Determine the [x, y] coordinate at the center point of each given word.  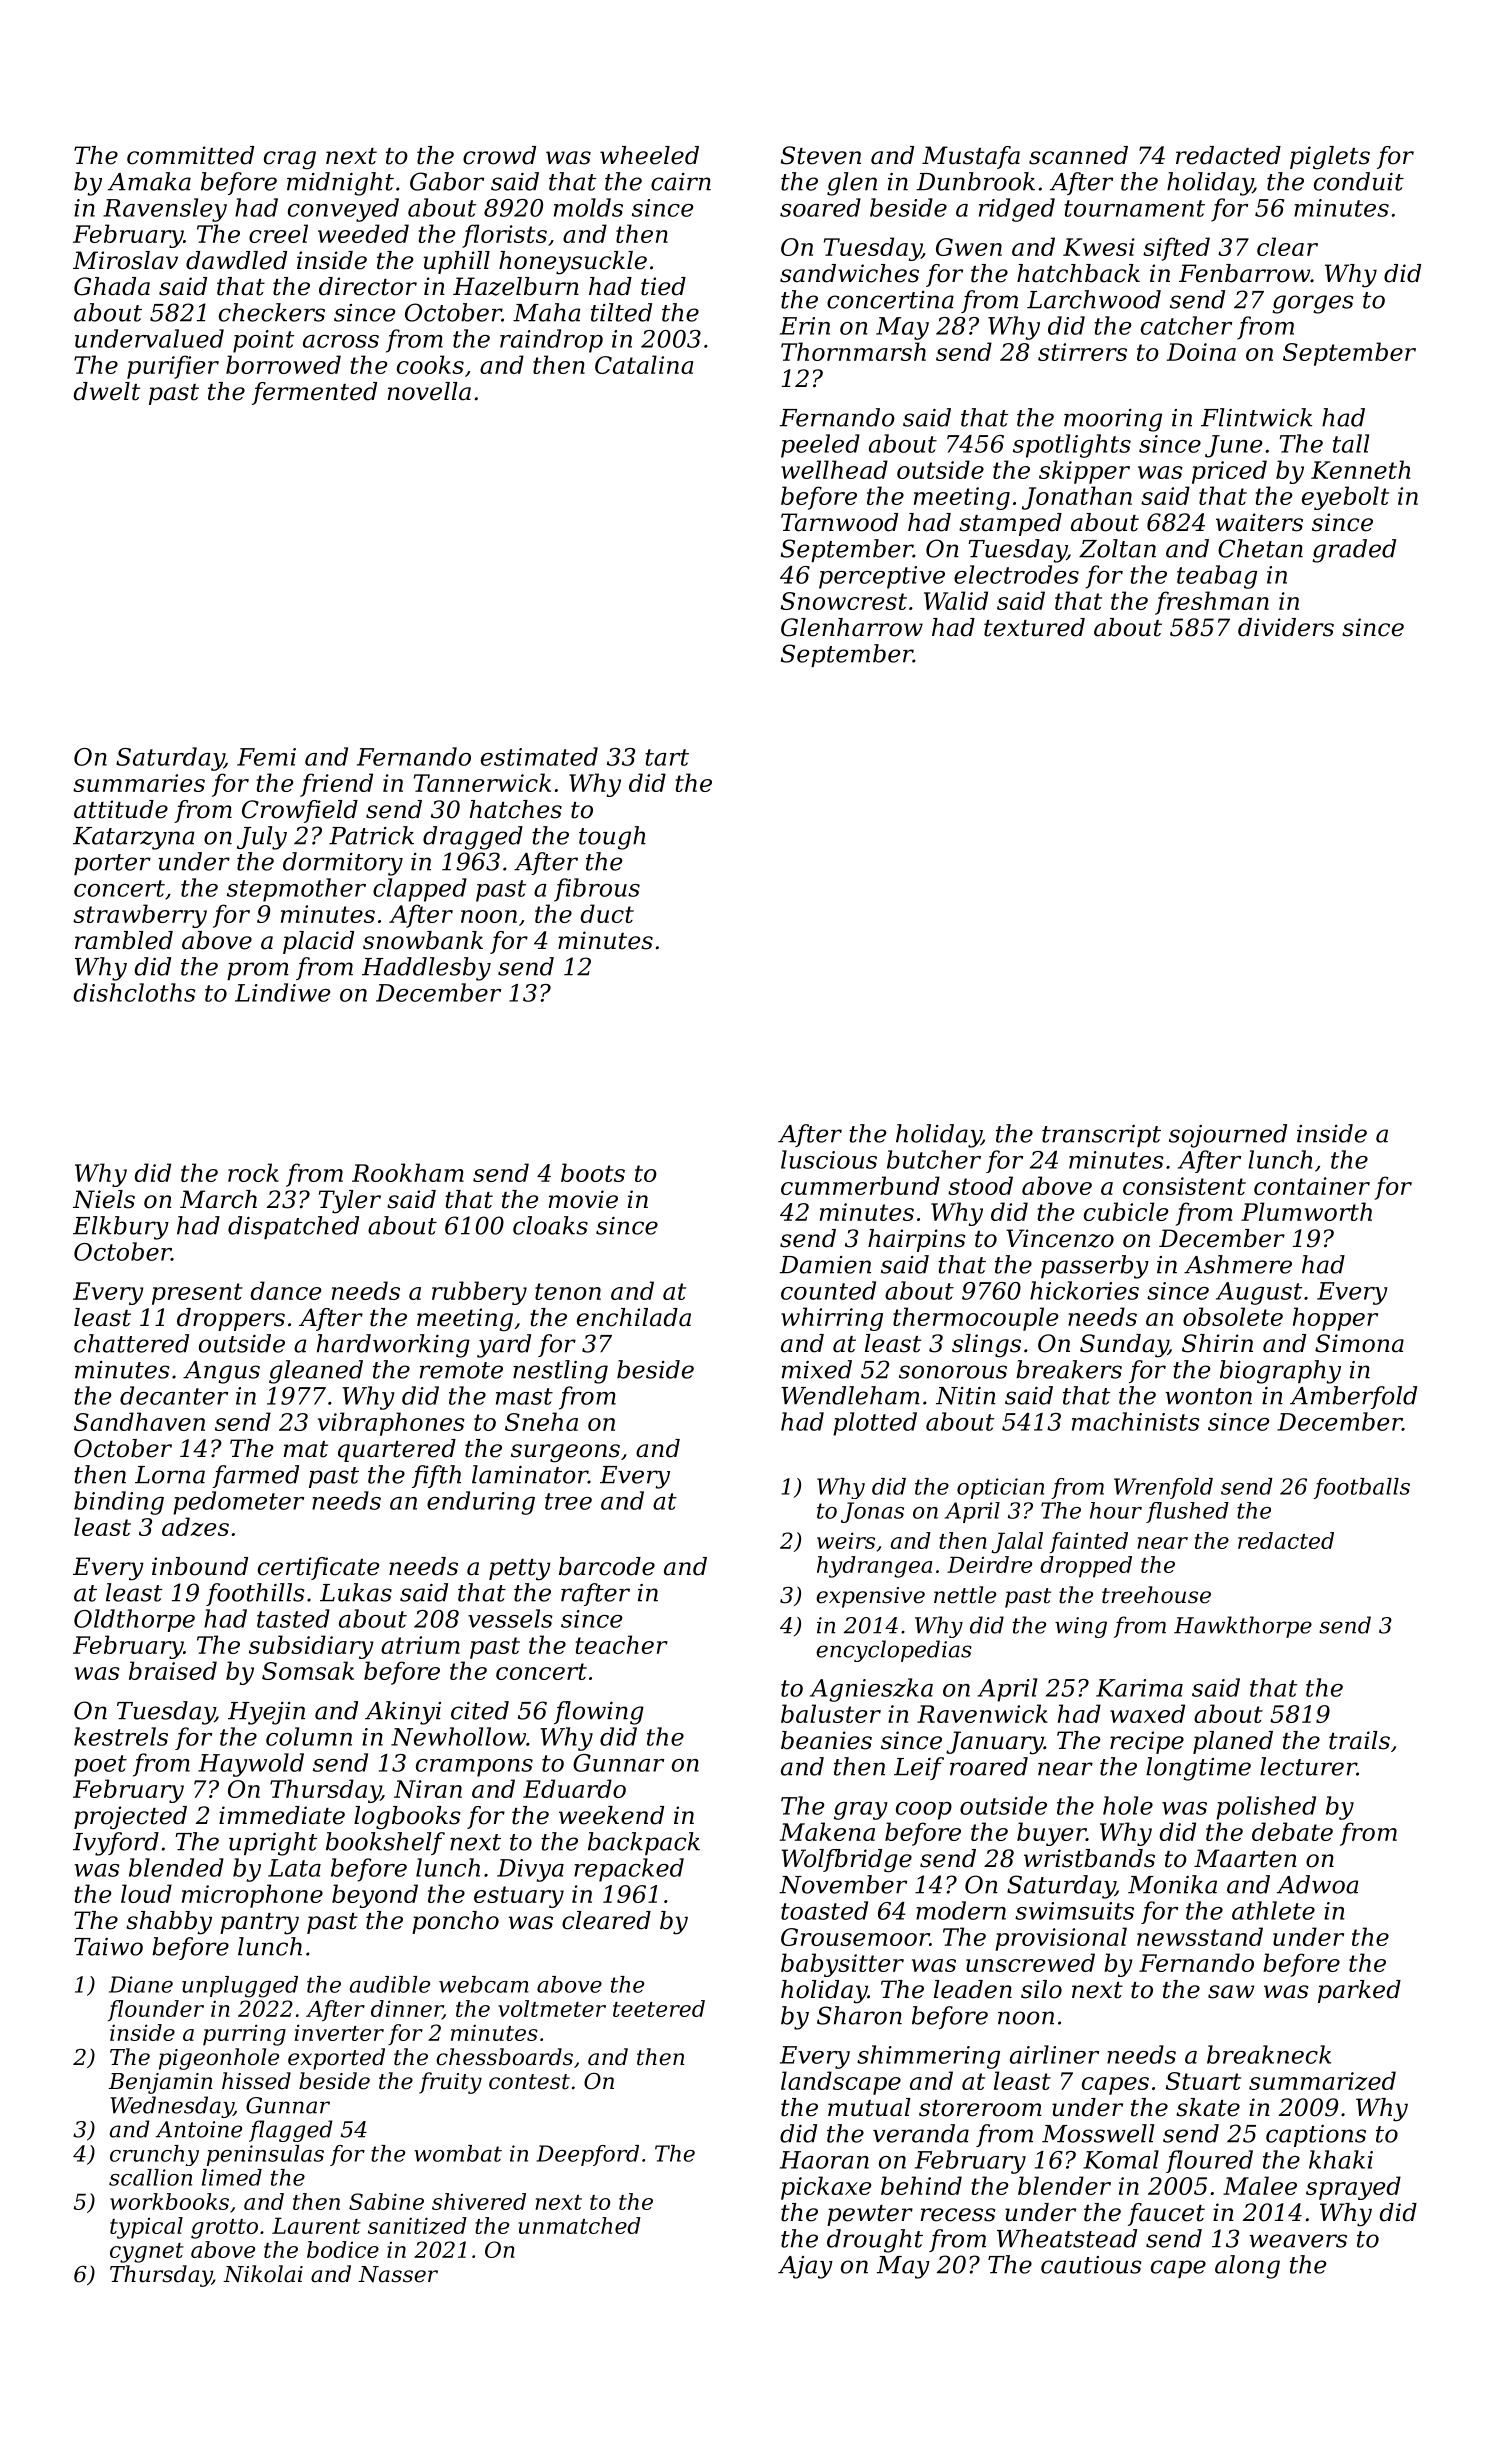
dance [285, 1290]
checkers [272, 312]
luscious [829, 1159]
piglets [1330, 158]
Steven [821, 155]
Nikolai [263, 2274]
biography [1280, 1372]
